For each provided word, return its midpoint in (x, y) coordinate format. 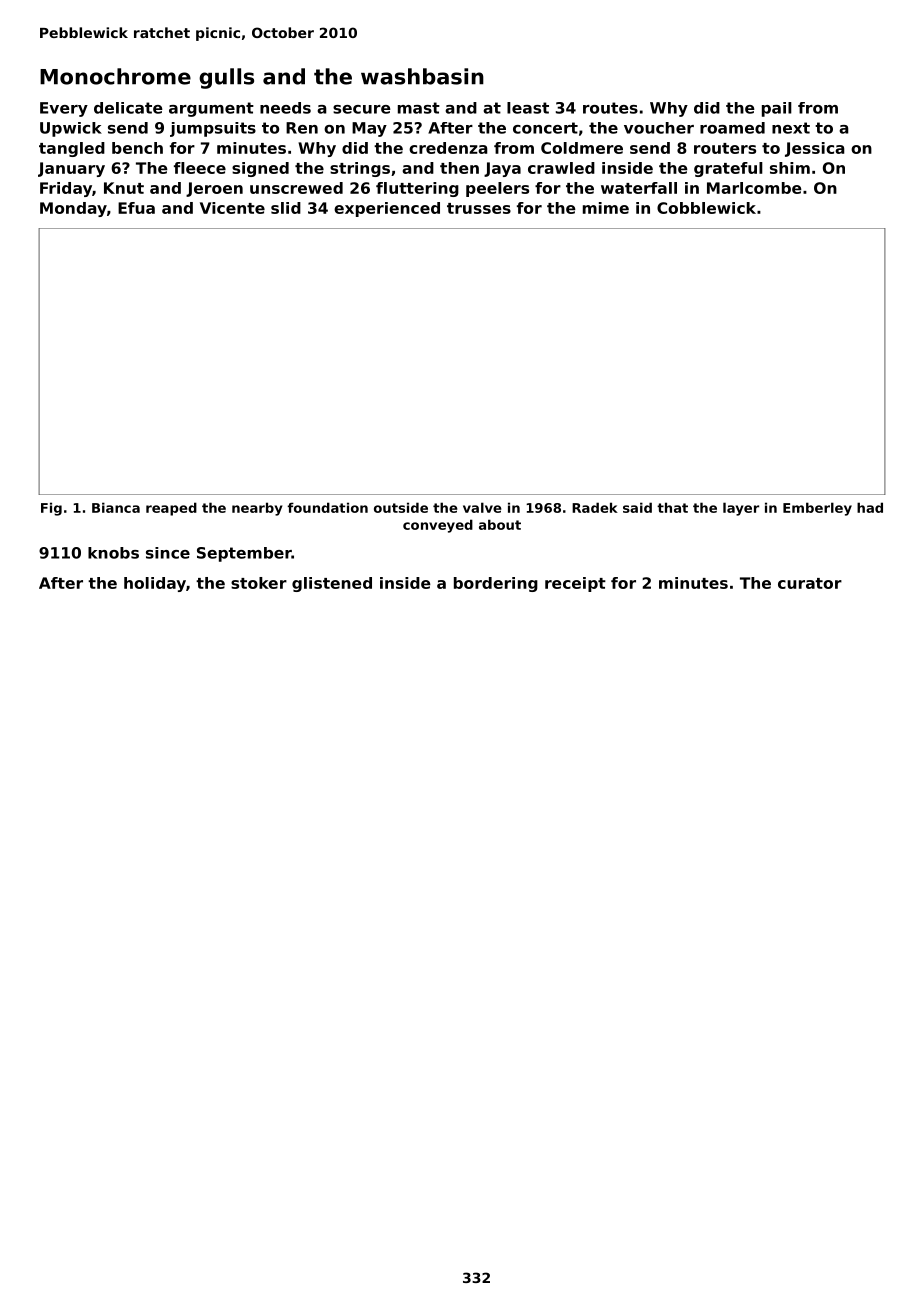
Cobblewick (706, 208)
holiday (155, 584)
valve (482, 507)
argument (211, 109)
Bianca (116, 507)
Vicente (232, 208)
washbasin (422, 76)
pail (777, 109)
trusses (479, 208)
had (870, 507)
